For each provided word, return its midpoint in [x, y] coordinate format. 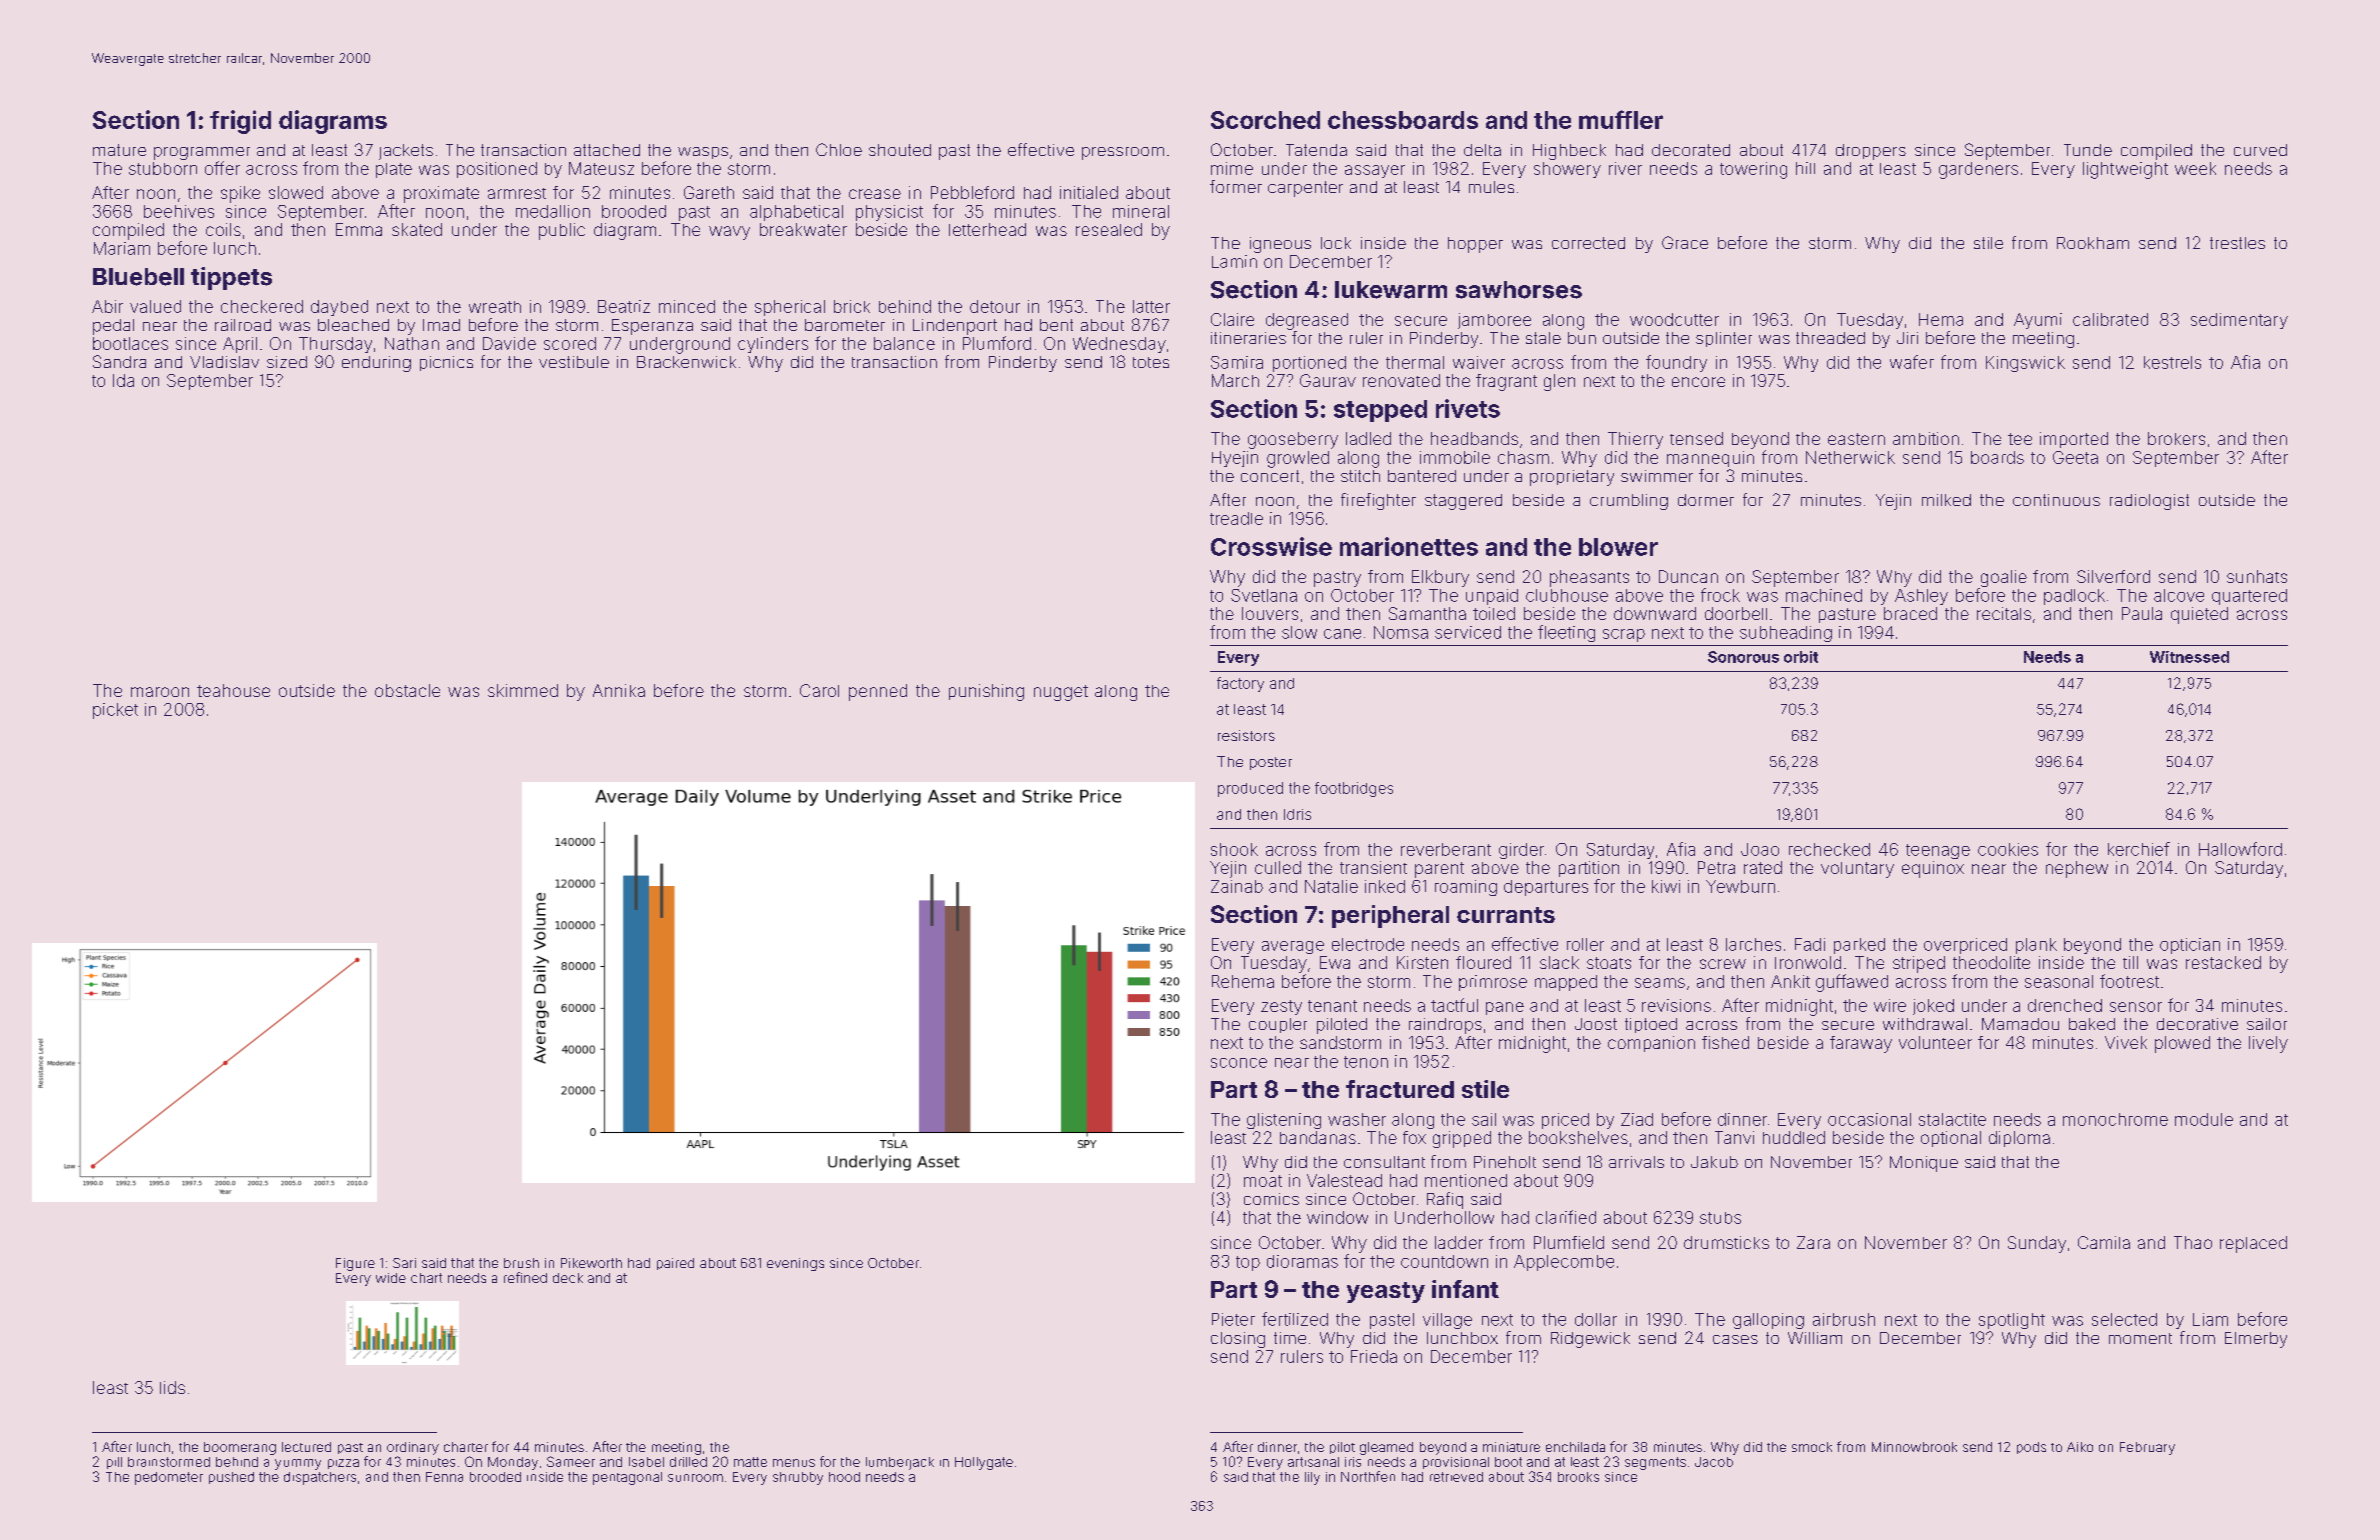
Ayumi [2038, 321]
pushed [231, 1478]
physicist [889, 213]
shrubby [798, 1478]
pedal [113, 327]
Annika [619, 690]
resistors [1246, 735]
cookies [2008, 849]
